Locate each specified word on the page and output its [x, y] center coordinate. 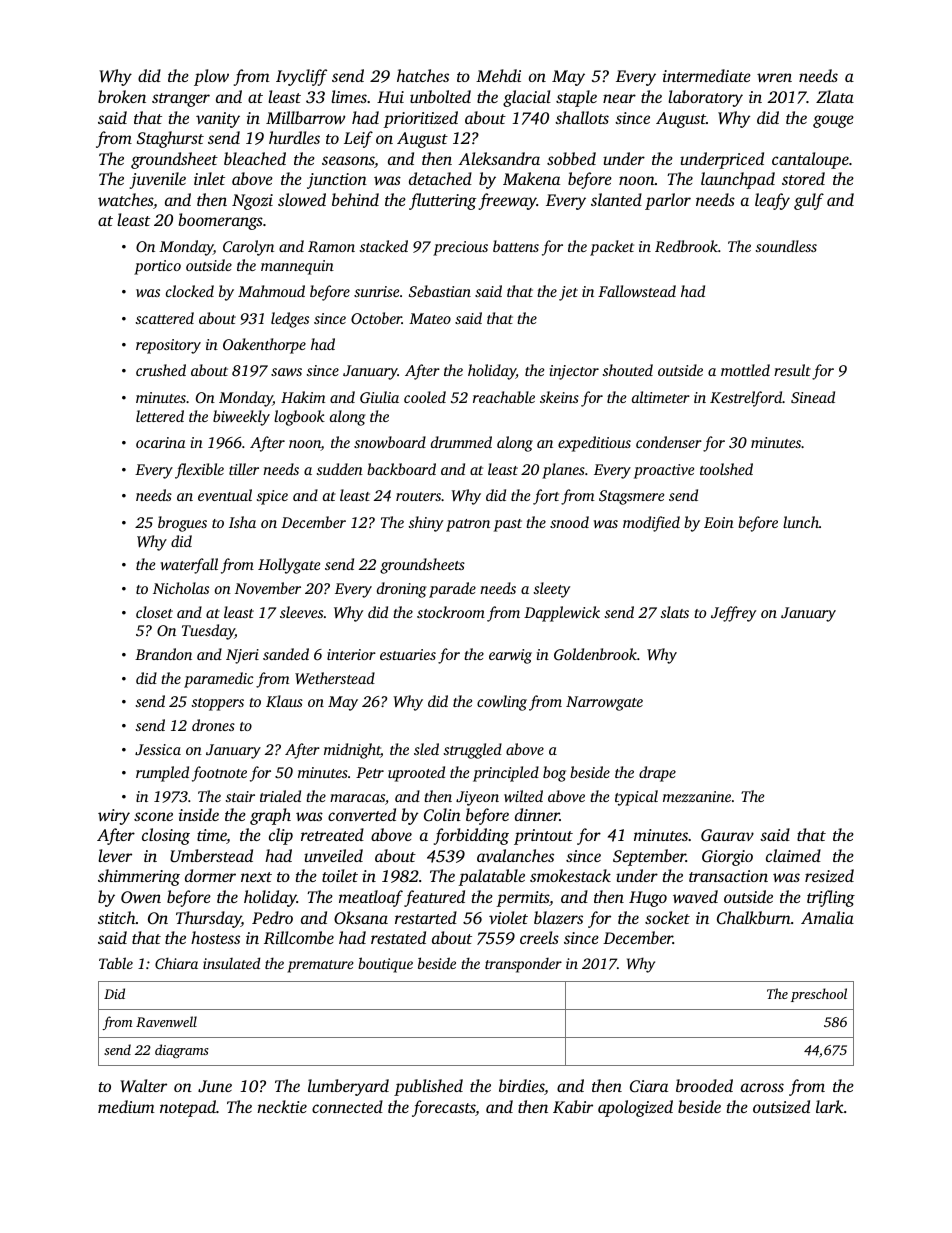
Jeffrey [733, 614]
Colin [442, 815]
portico [157, 267]
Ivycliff [301, 77]
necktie [282, 1106]
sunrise [376, 291]
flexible [199, 471]
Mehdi [498, 75]
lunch [801, 522]
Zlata [835, 96]
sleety [551, 590]
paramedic [218, 680]
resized [829, 875]
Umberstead [211, 856]
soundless [786, 246]
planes [563, 471]
